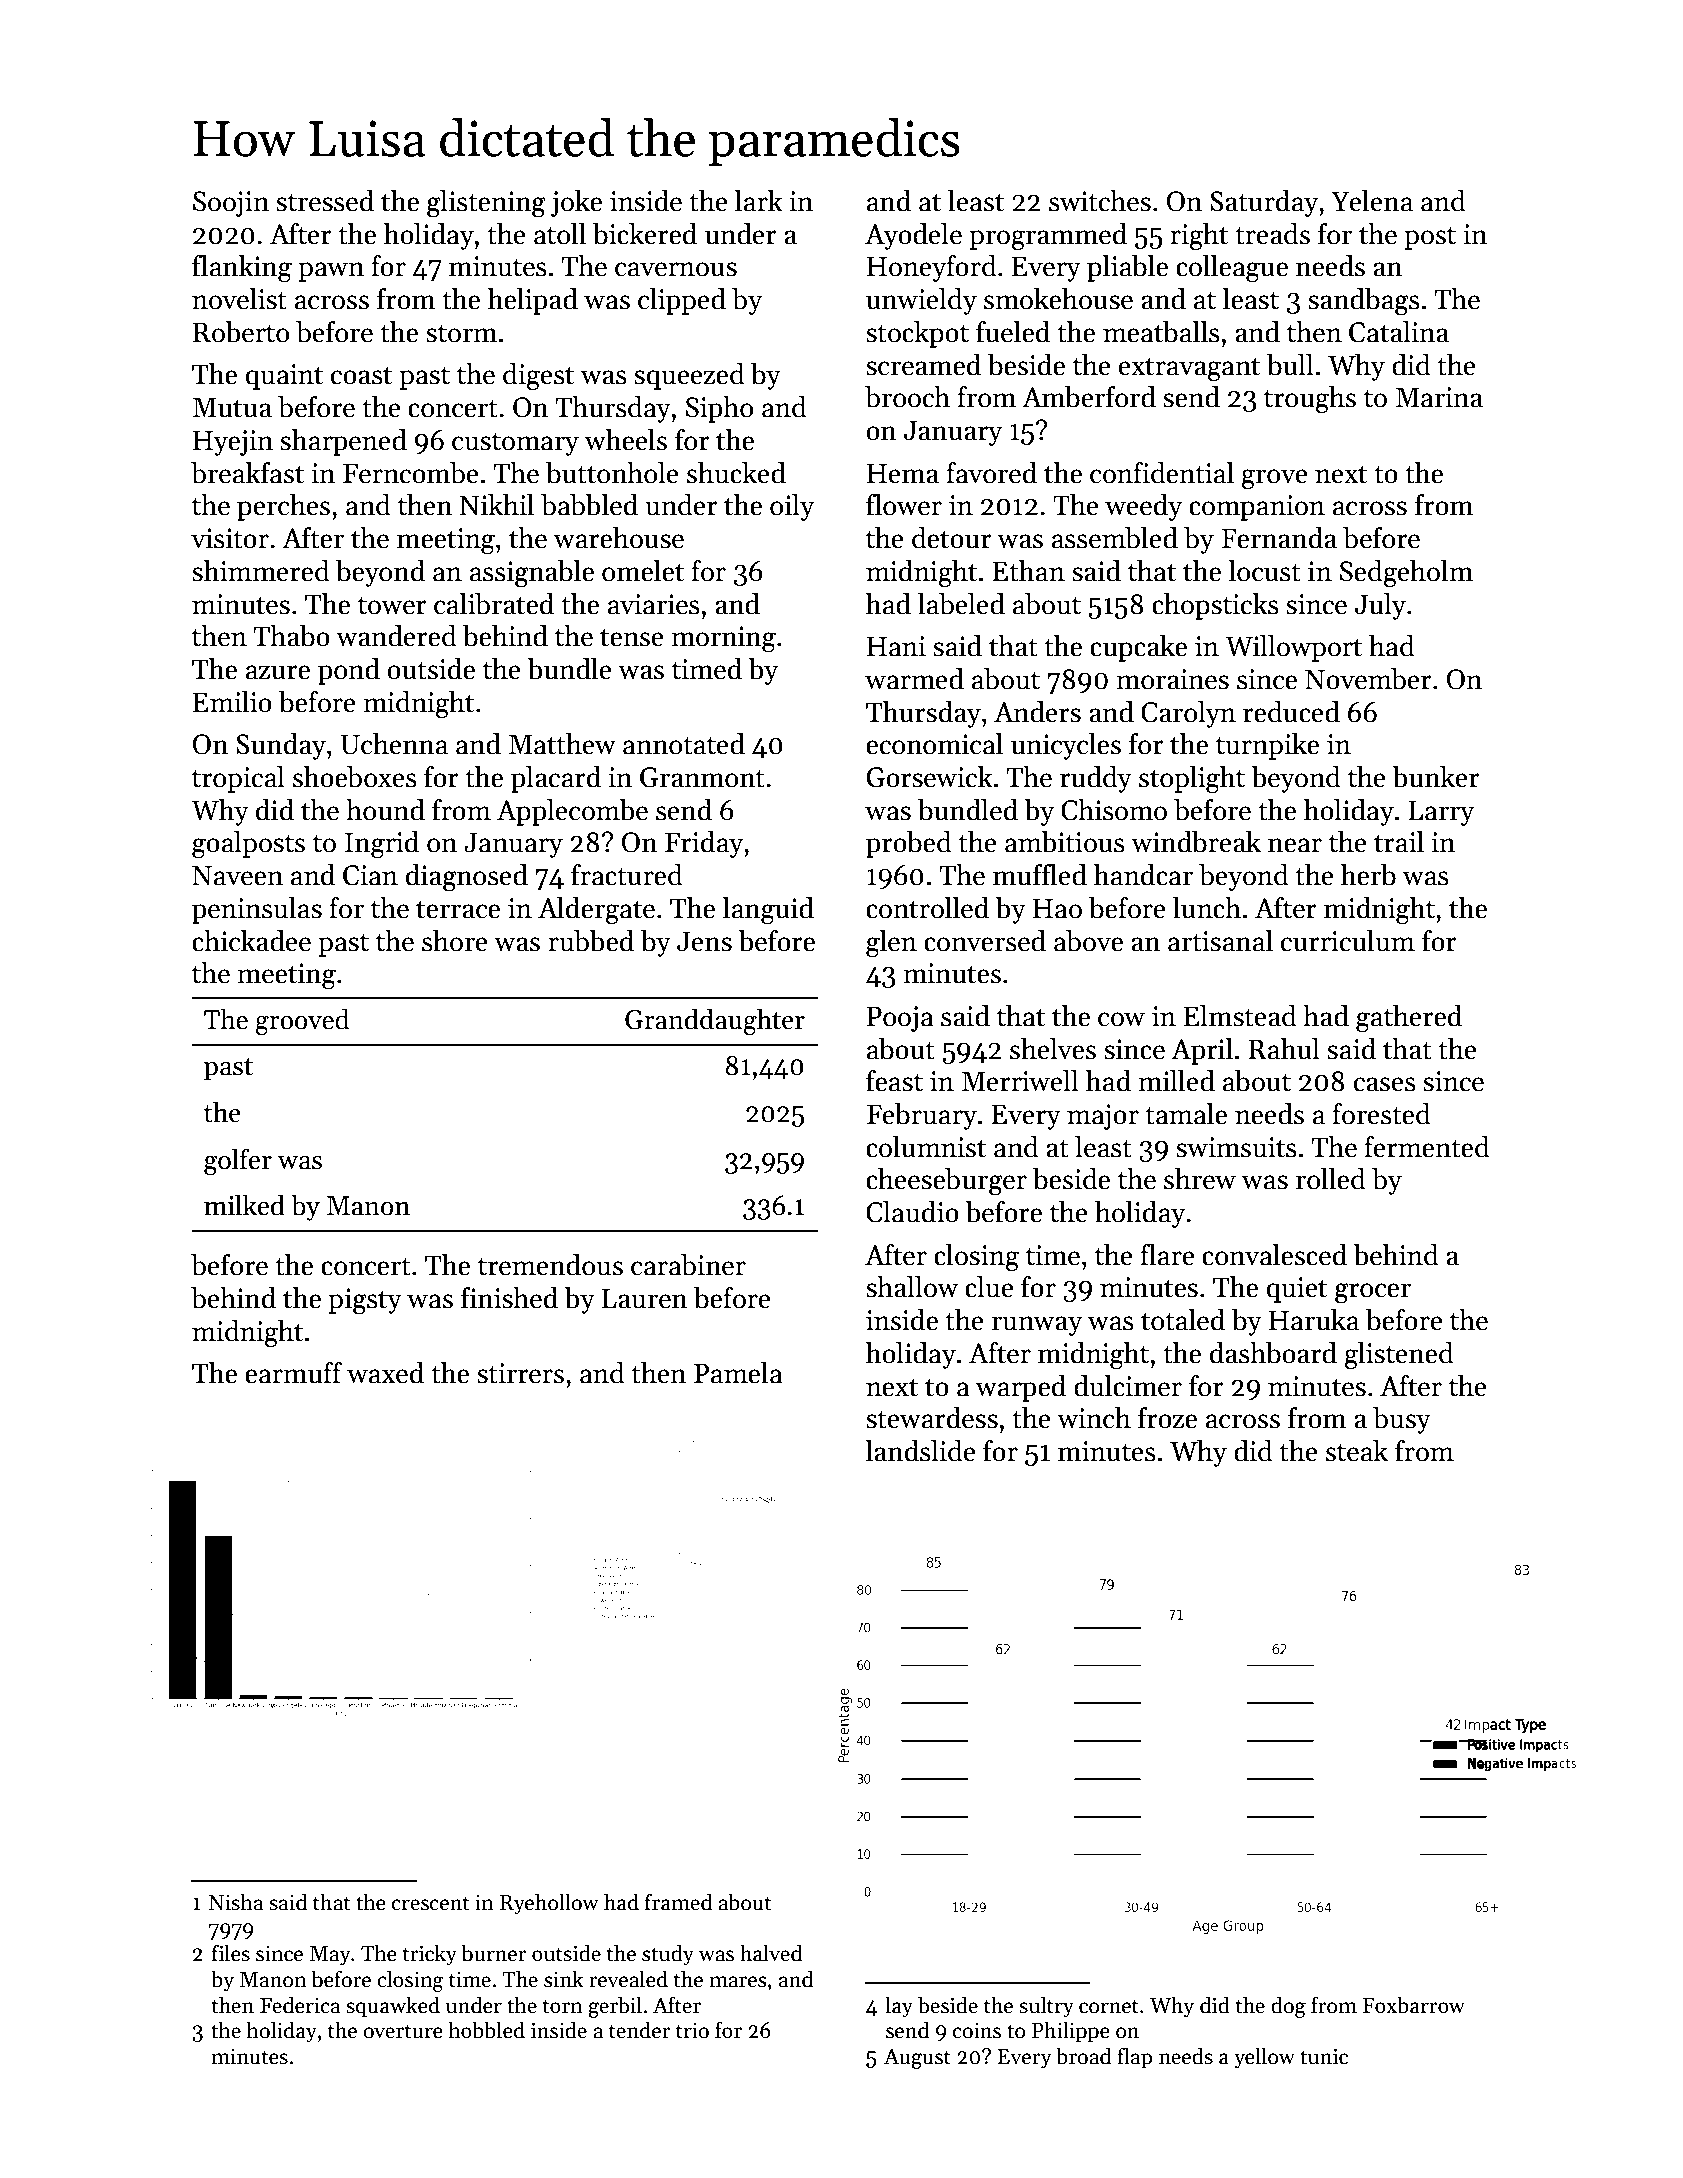 The width and height of the screenshot is (1683, 2178). What do you see at coordinates (921, 301) in the screenshot?
I see `unwieldy` at bounding box center [921, 301].
